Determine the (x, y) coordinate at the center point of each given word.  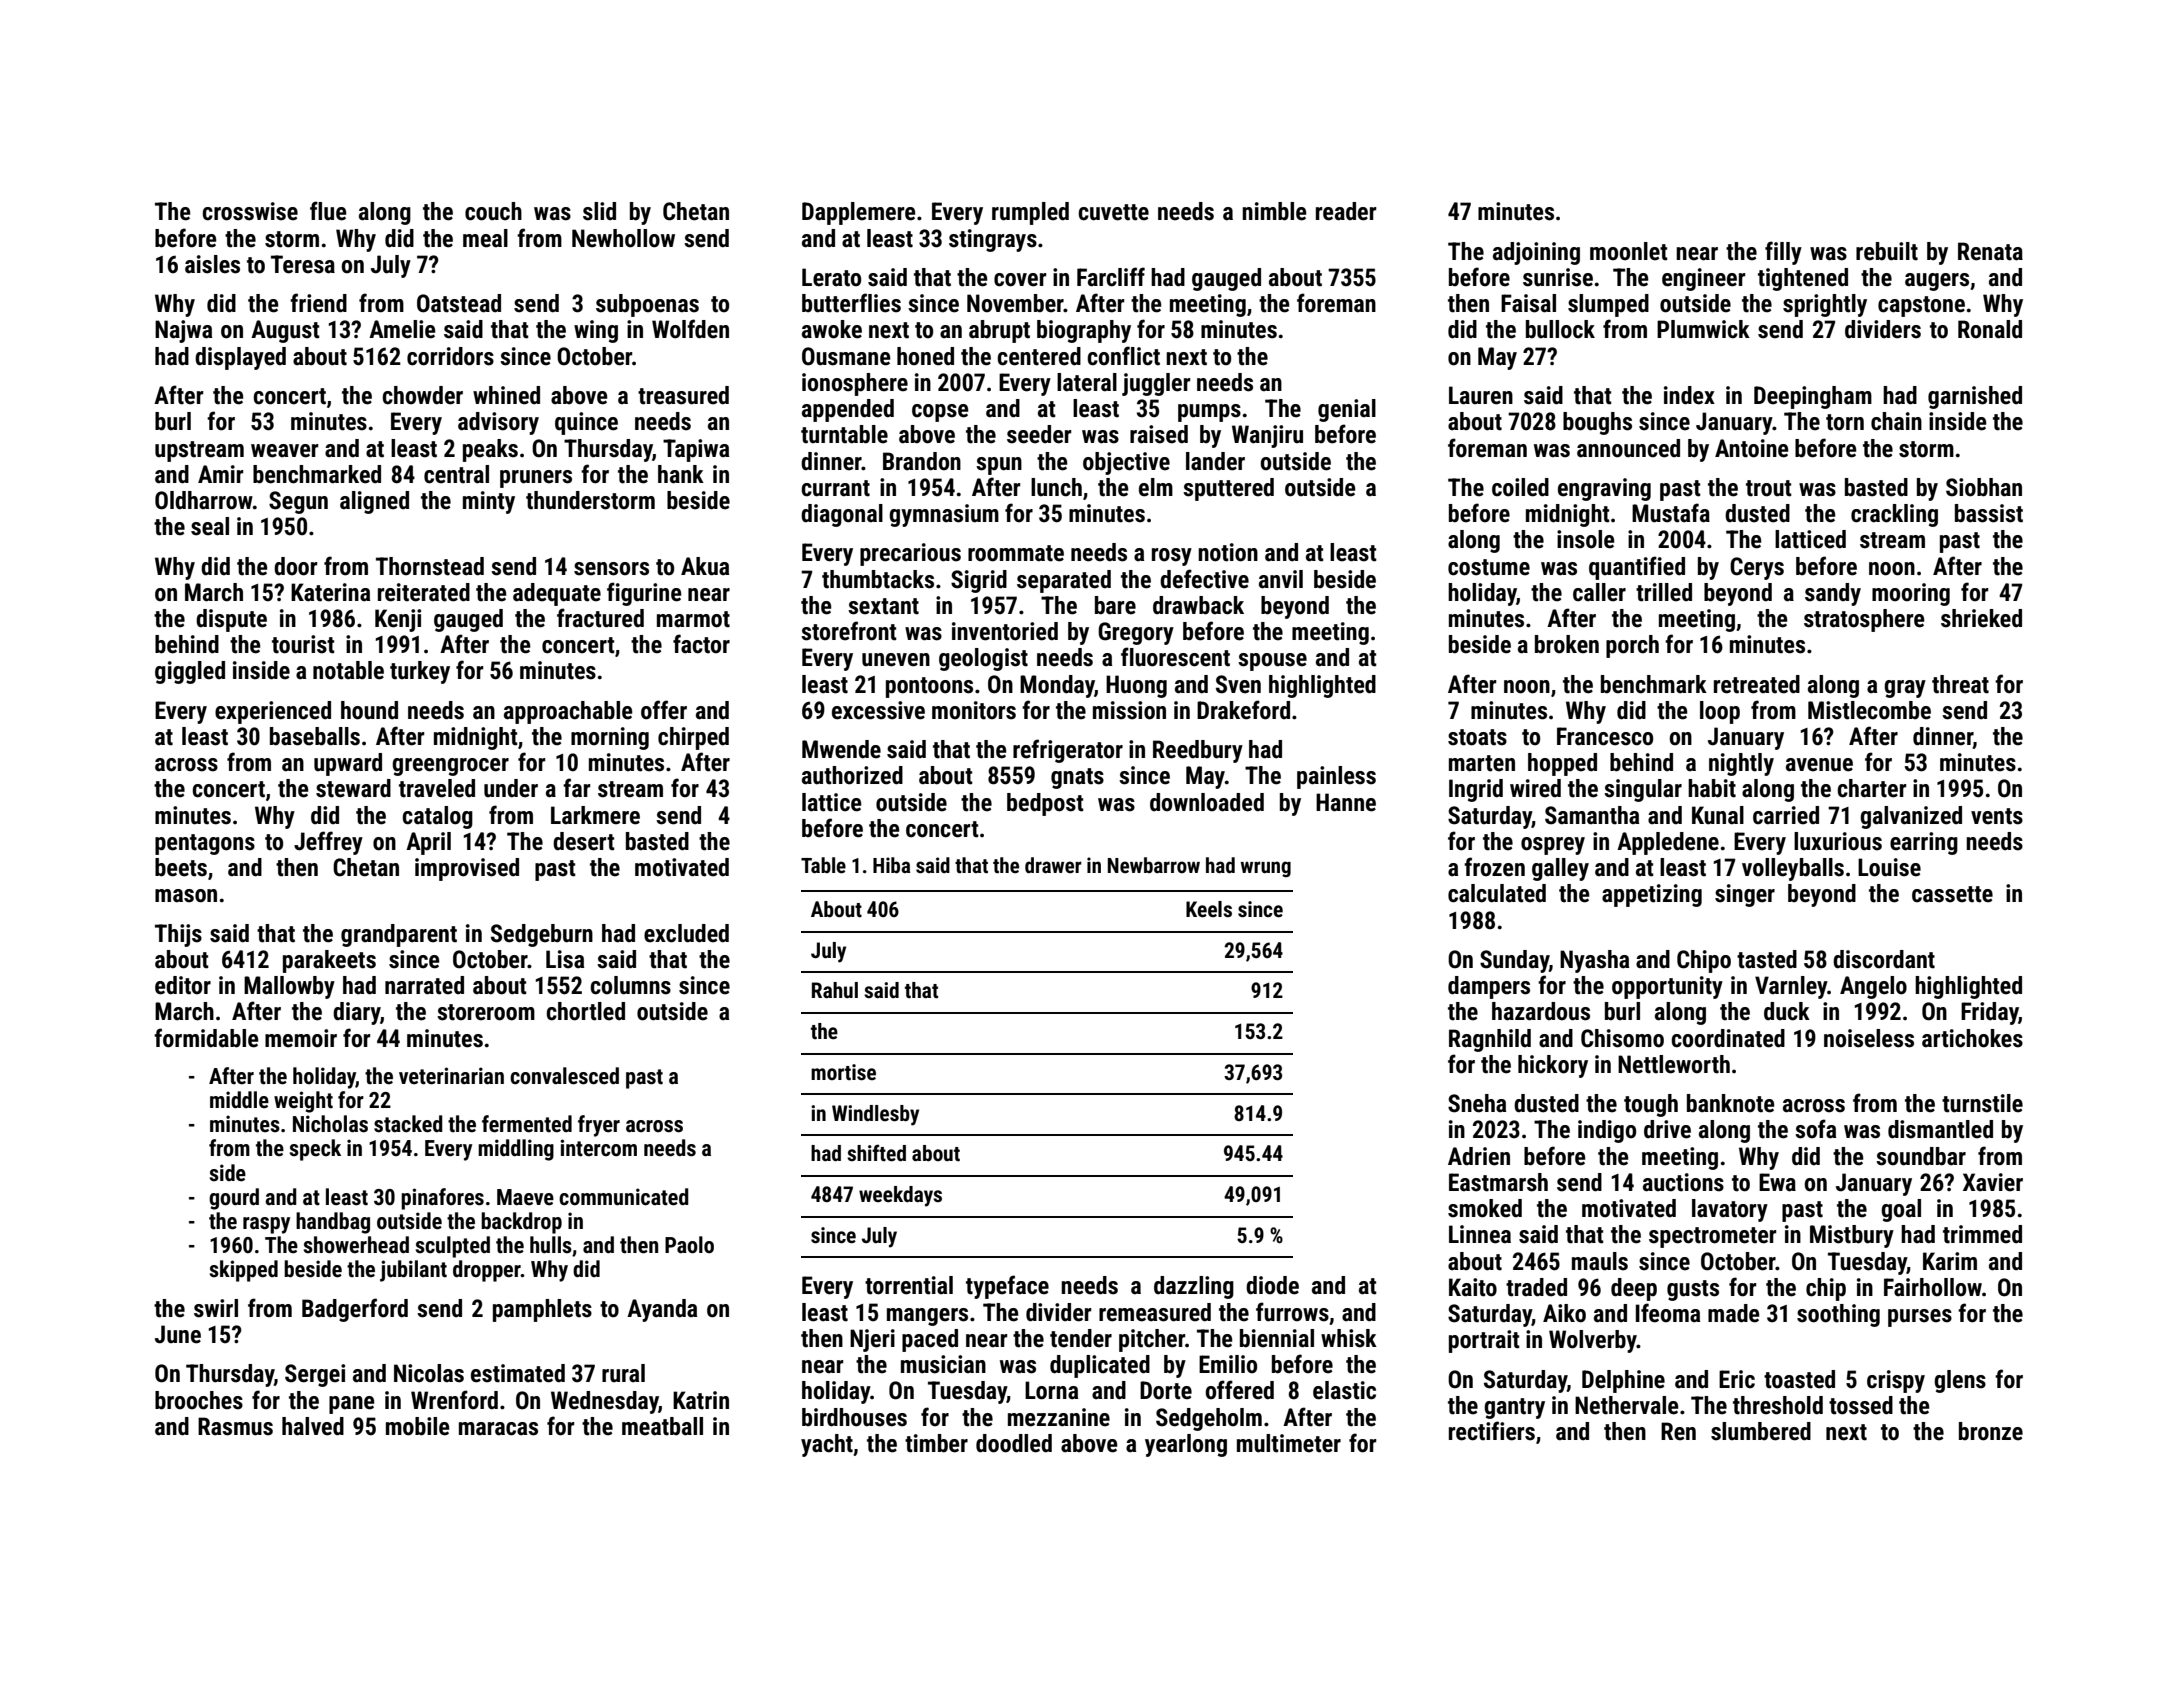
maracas (498, 1429)
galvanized (1911, 817)
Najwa (183, 331)
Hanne (1346, 802)
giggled (190, 672)
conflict (1123, 356)
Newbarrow (1154, 865)
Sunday (1514, 961)
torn (1845, 422)
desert (584, 841)
